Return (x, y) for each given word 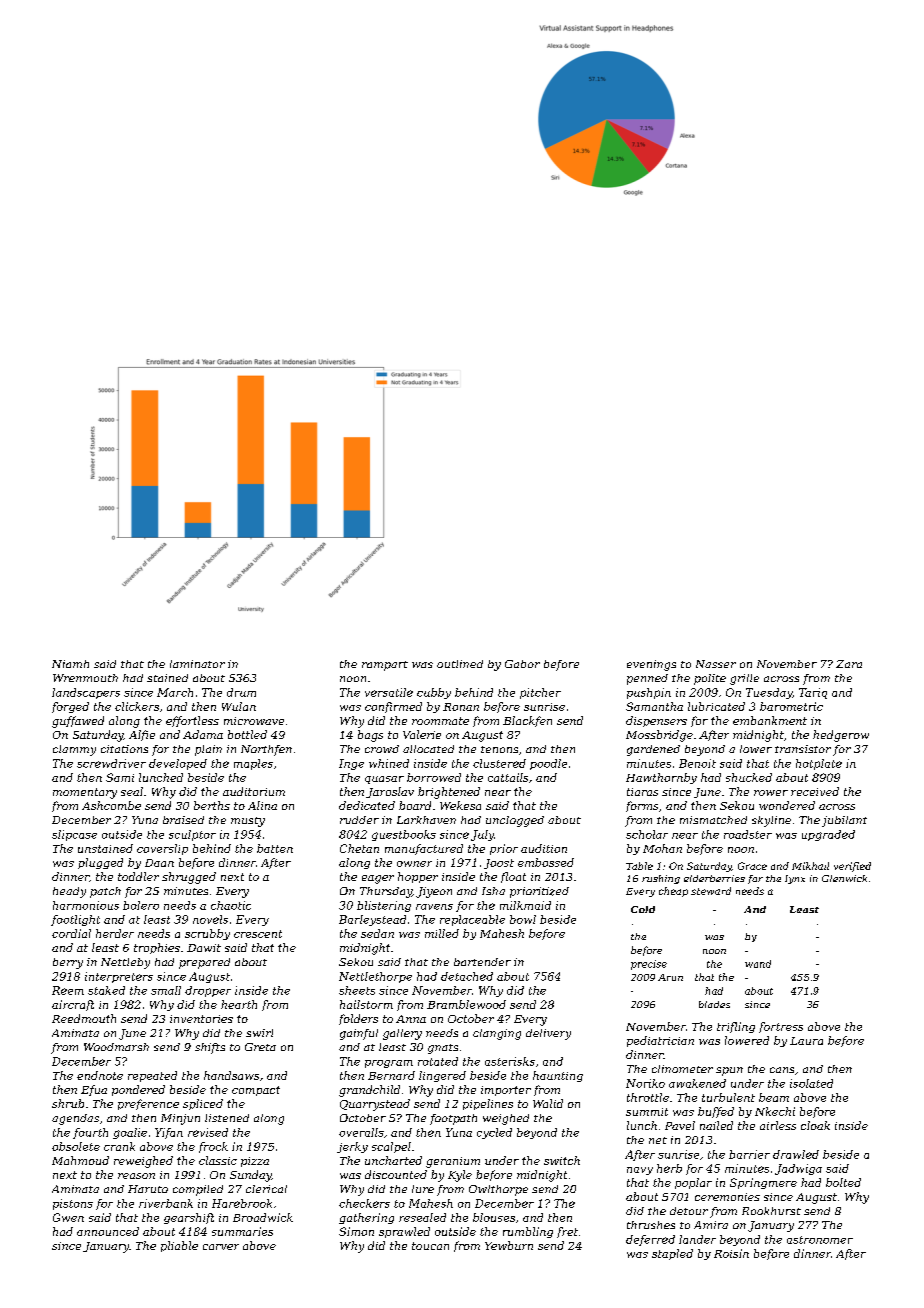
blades (714, 1004)
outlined (460, 664)
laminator (197, 664)
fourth (90, 1133)
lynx (795, 879)
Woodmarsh (116, 1047)
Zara (849, 664)
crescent (258, 934)
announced (108, 1231)
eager (378, 879)
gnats (443, 1049)
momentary (85, 793)
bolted (843, 1182)
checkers (364, 1203)
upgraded (828, 835)
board (415, 805)
